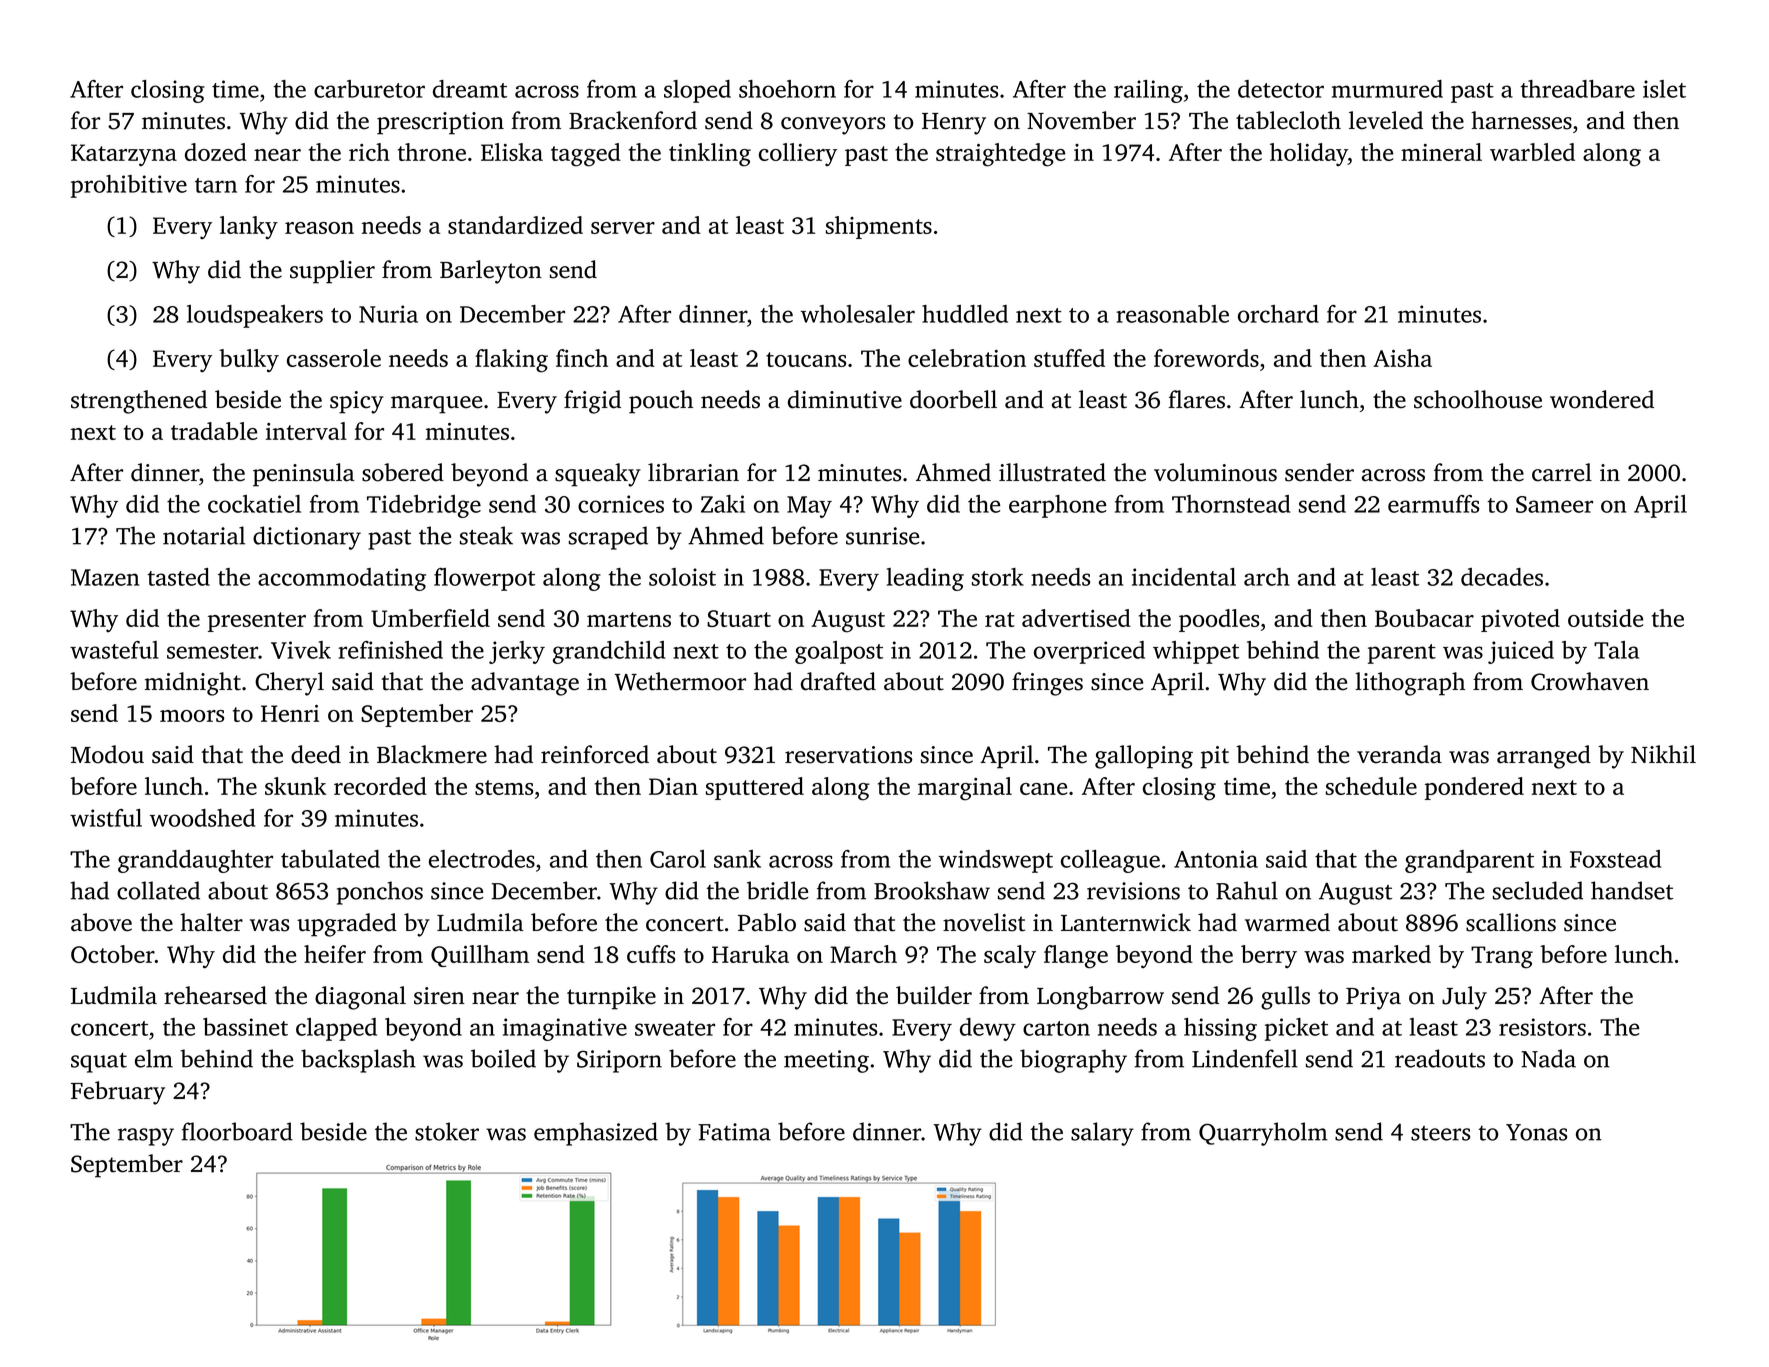  Describe the element at coordinates (806, 359) in the page. I see `toucans` at that location.
